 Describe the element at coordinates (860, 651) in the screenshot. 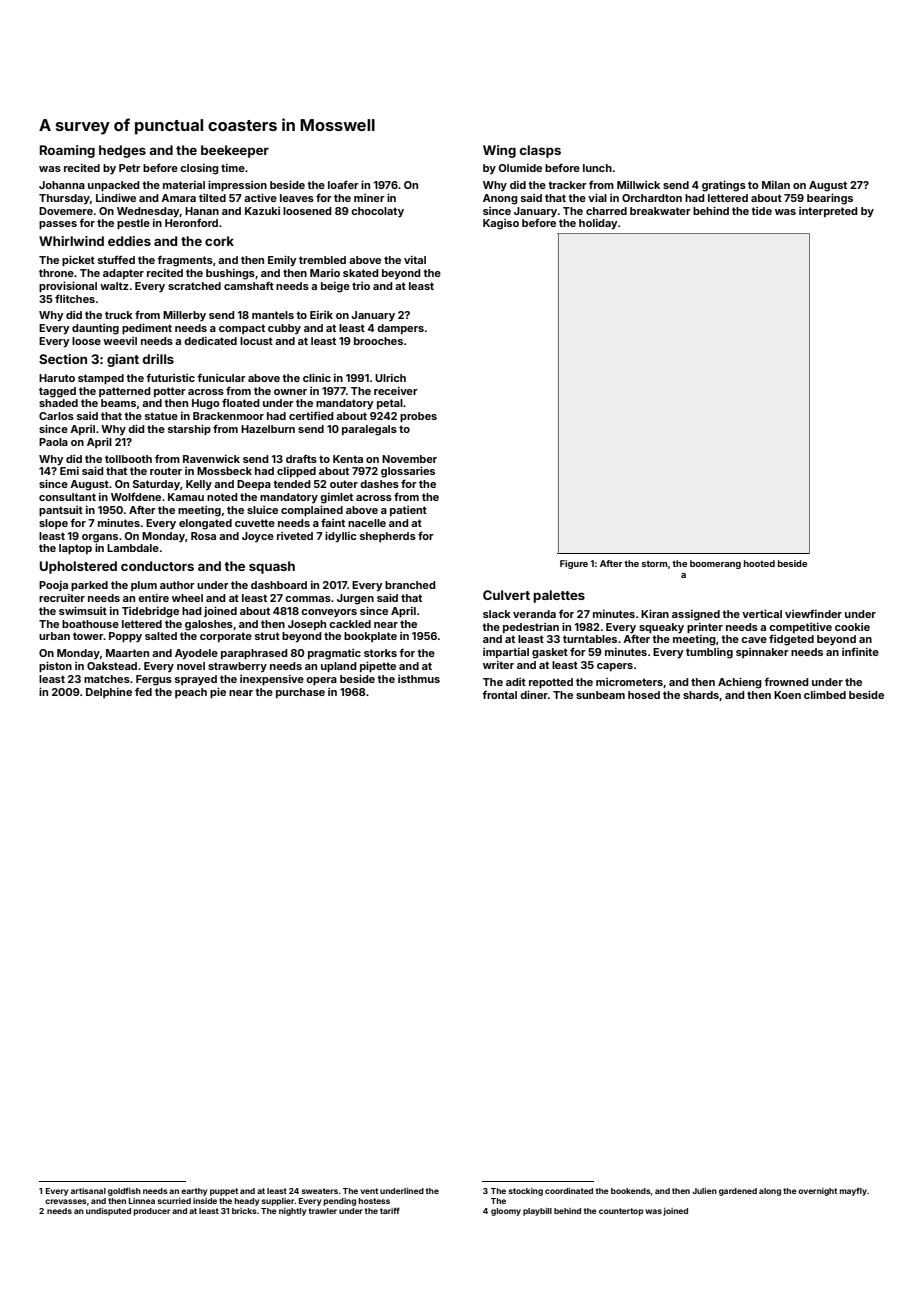

I see `infinite` at that location.
